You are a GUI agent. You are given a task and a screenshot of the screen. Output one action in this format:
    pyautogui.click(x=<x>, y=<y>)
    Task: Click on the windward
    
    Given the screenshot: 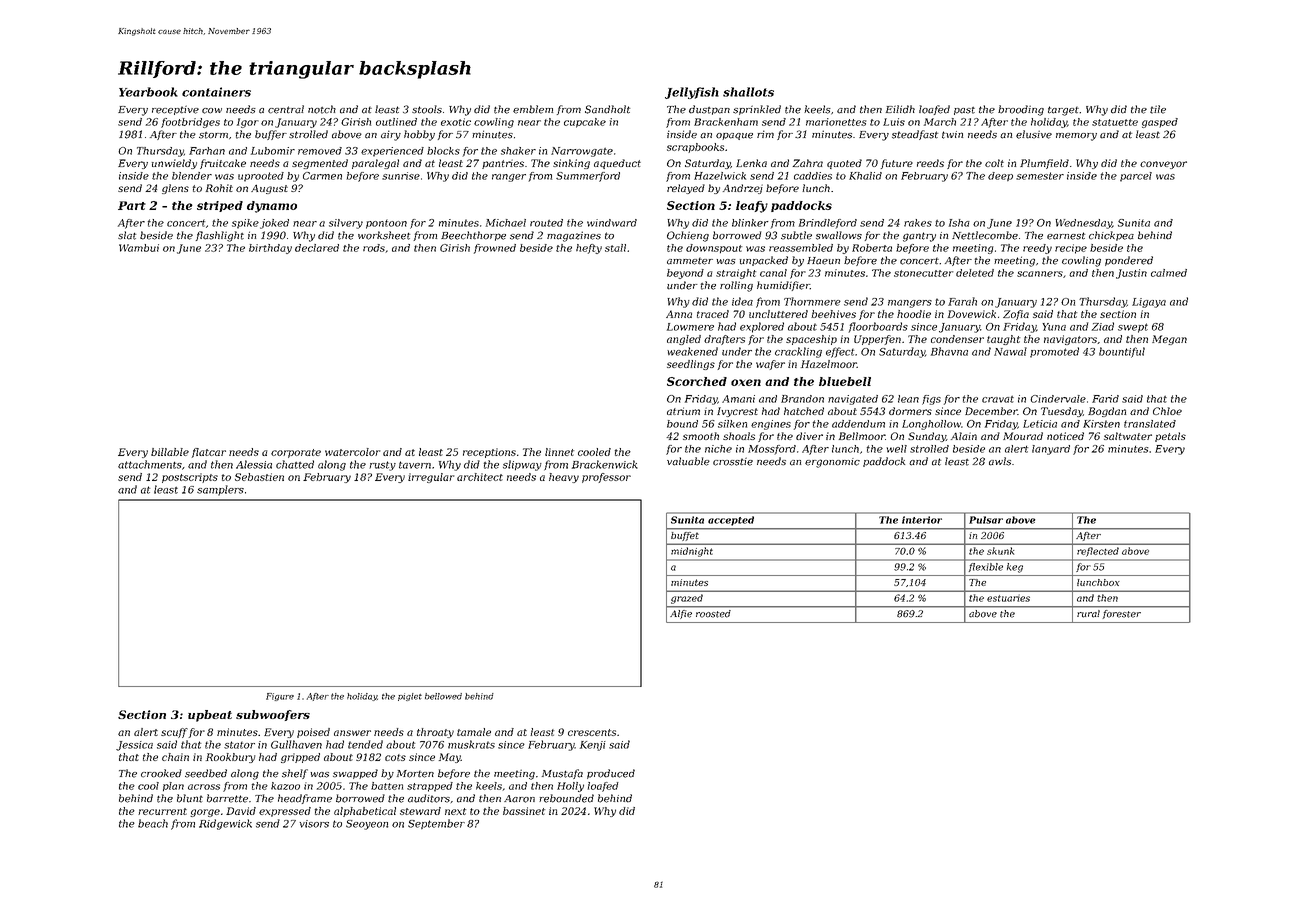 What is the action you would take?
    pyautogui.click(x=612, y=223)
